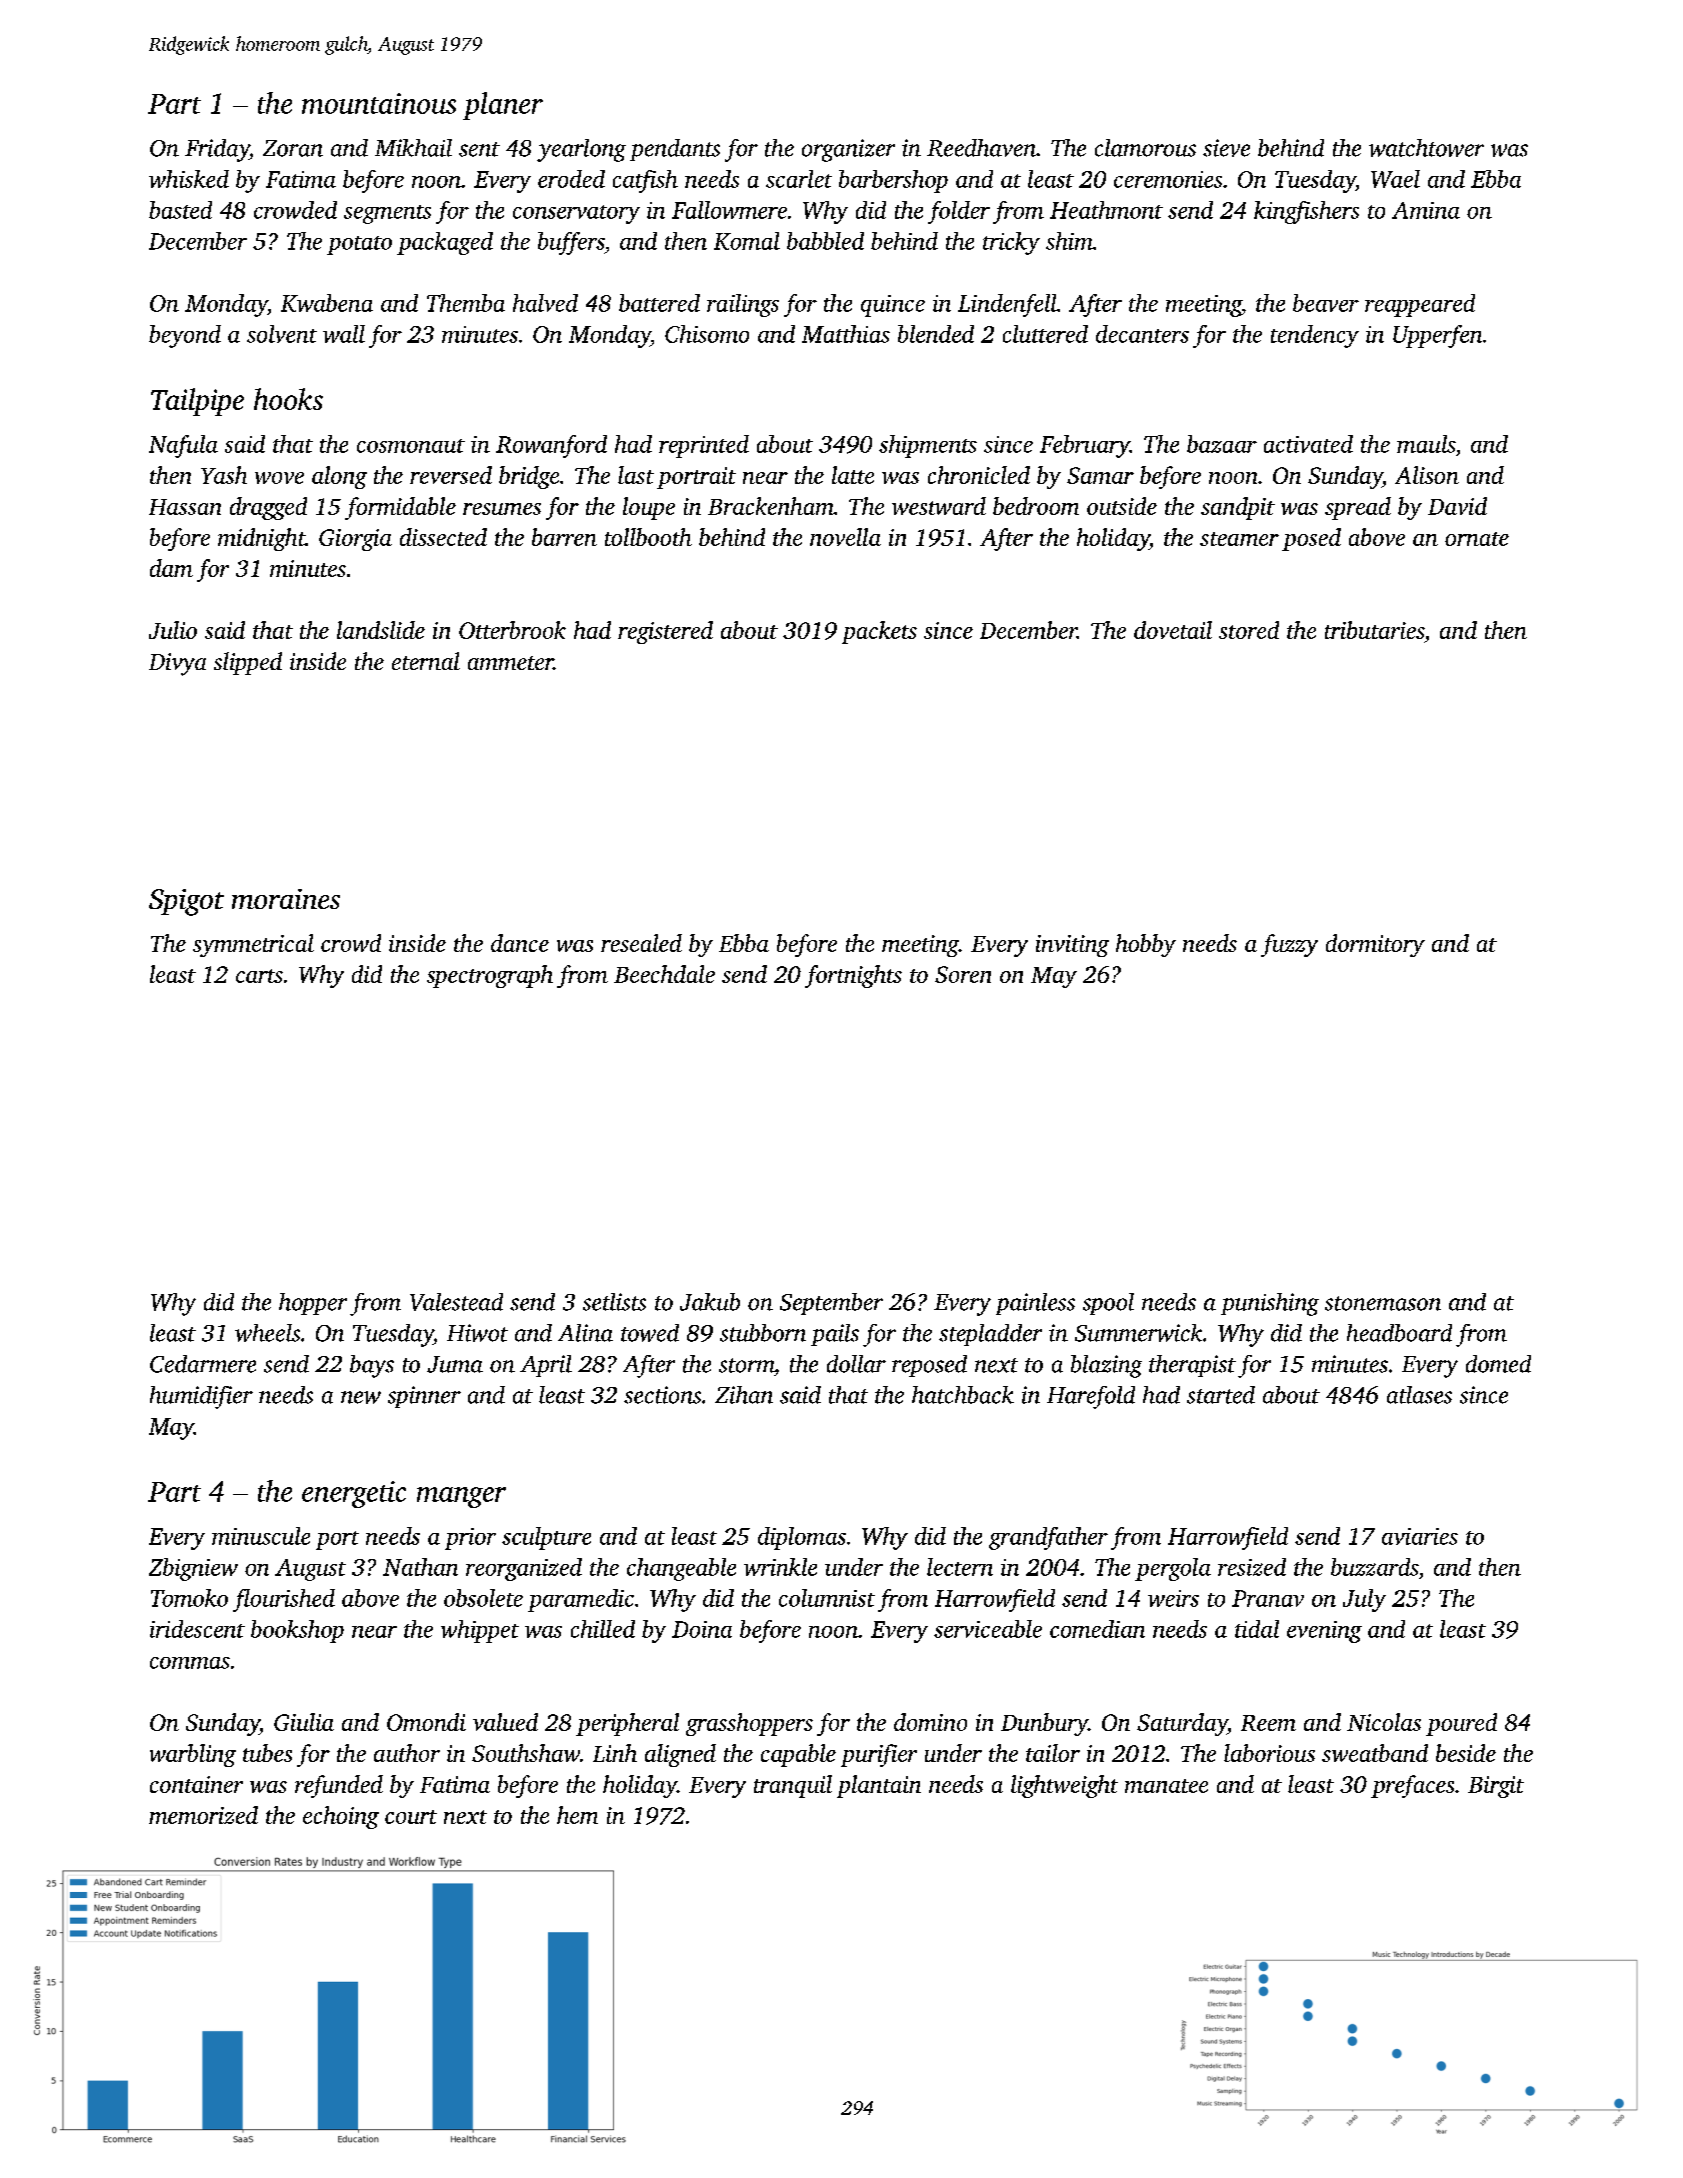 This screenshot has width=1683, height=2178. Describe the element at coordinates (681, 1569) in the screenshot. I see `changeable` at that location.
